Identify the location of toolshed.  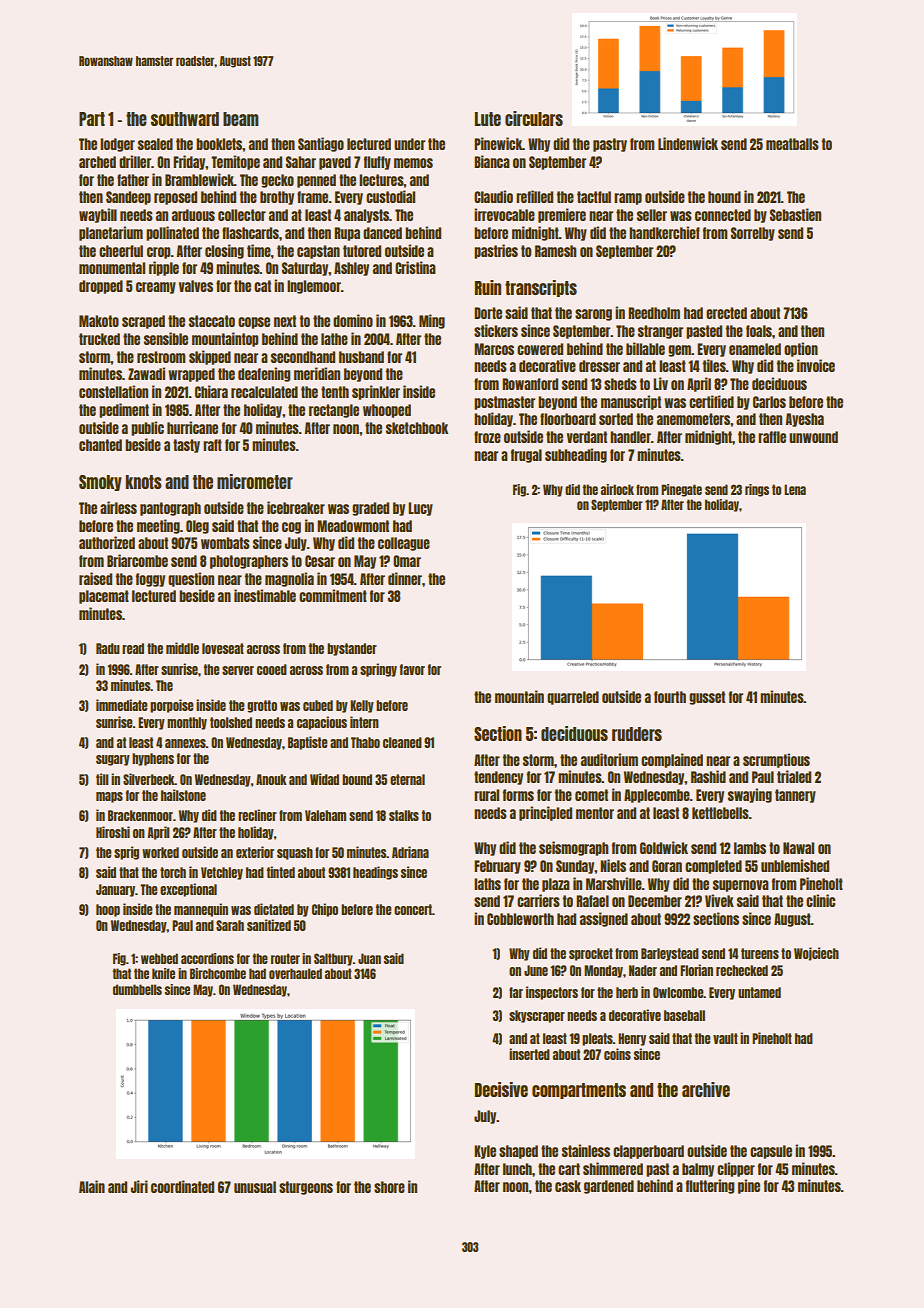
(231, 722).
